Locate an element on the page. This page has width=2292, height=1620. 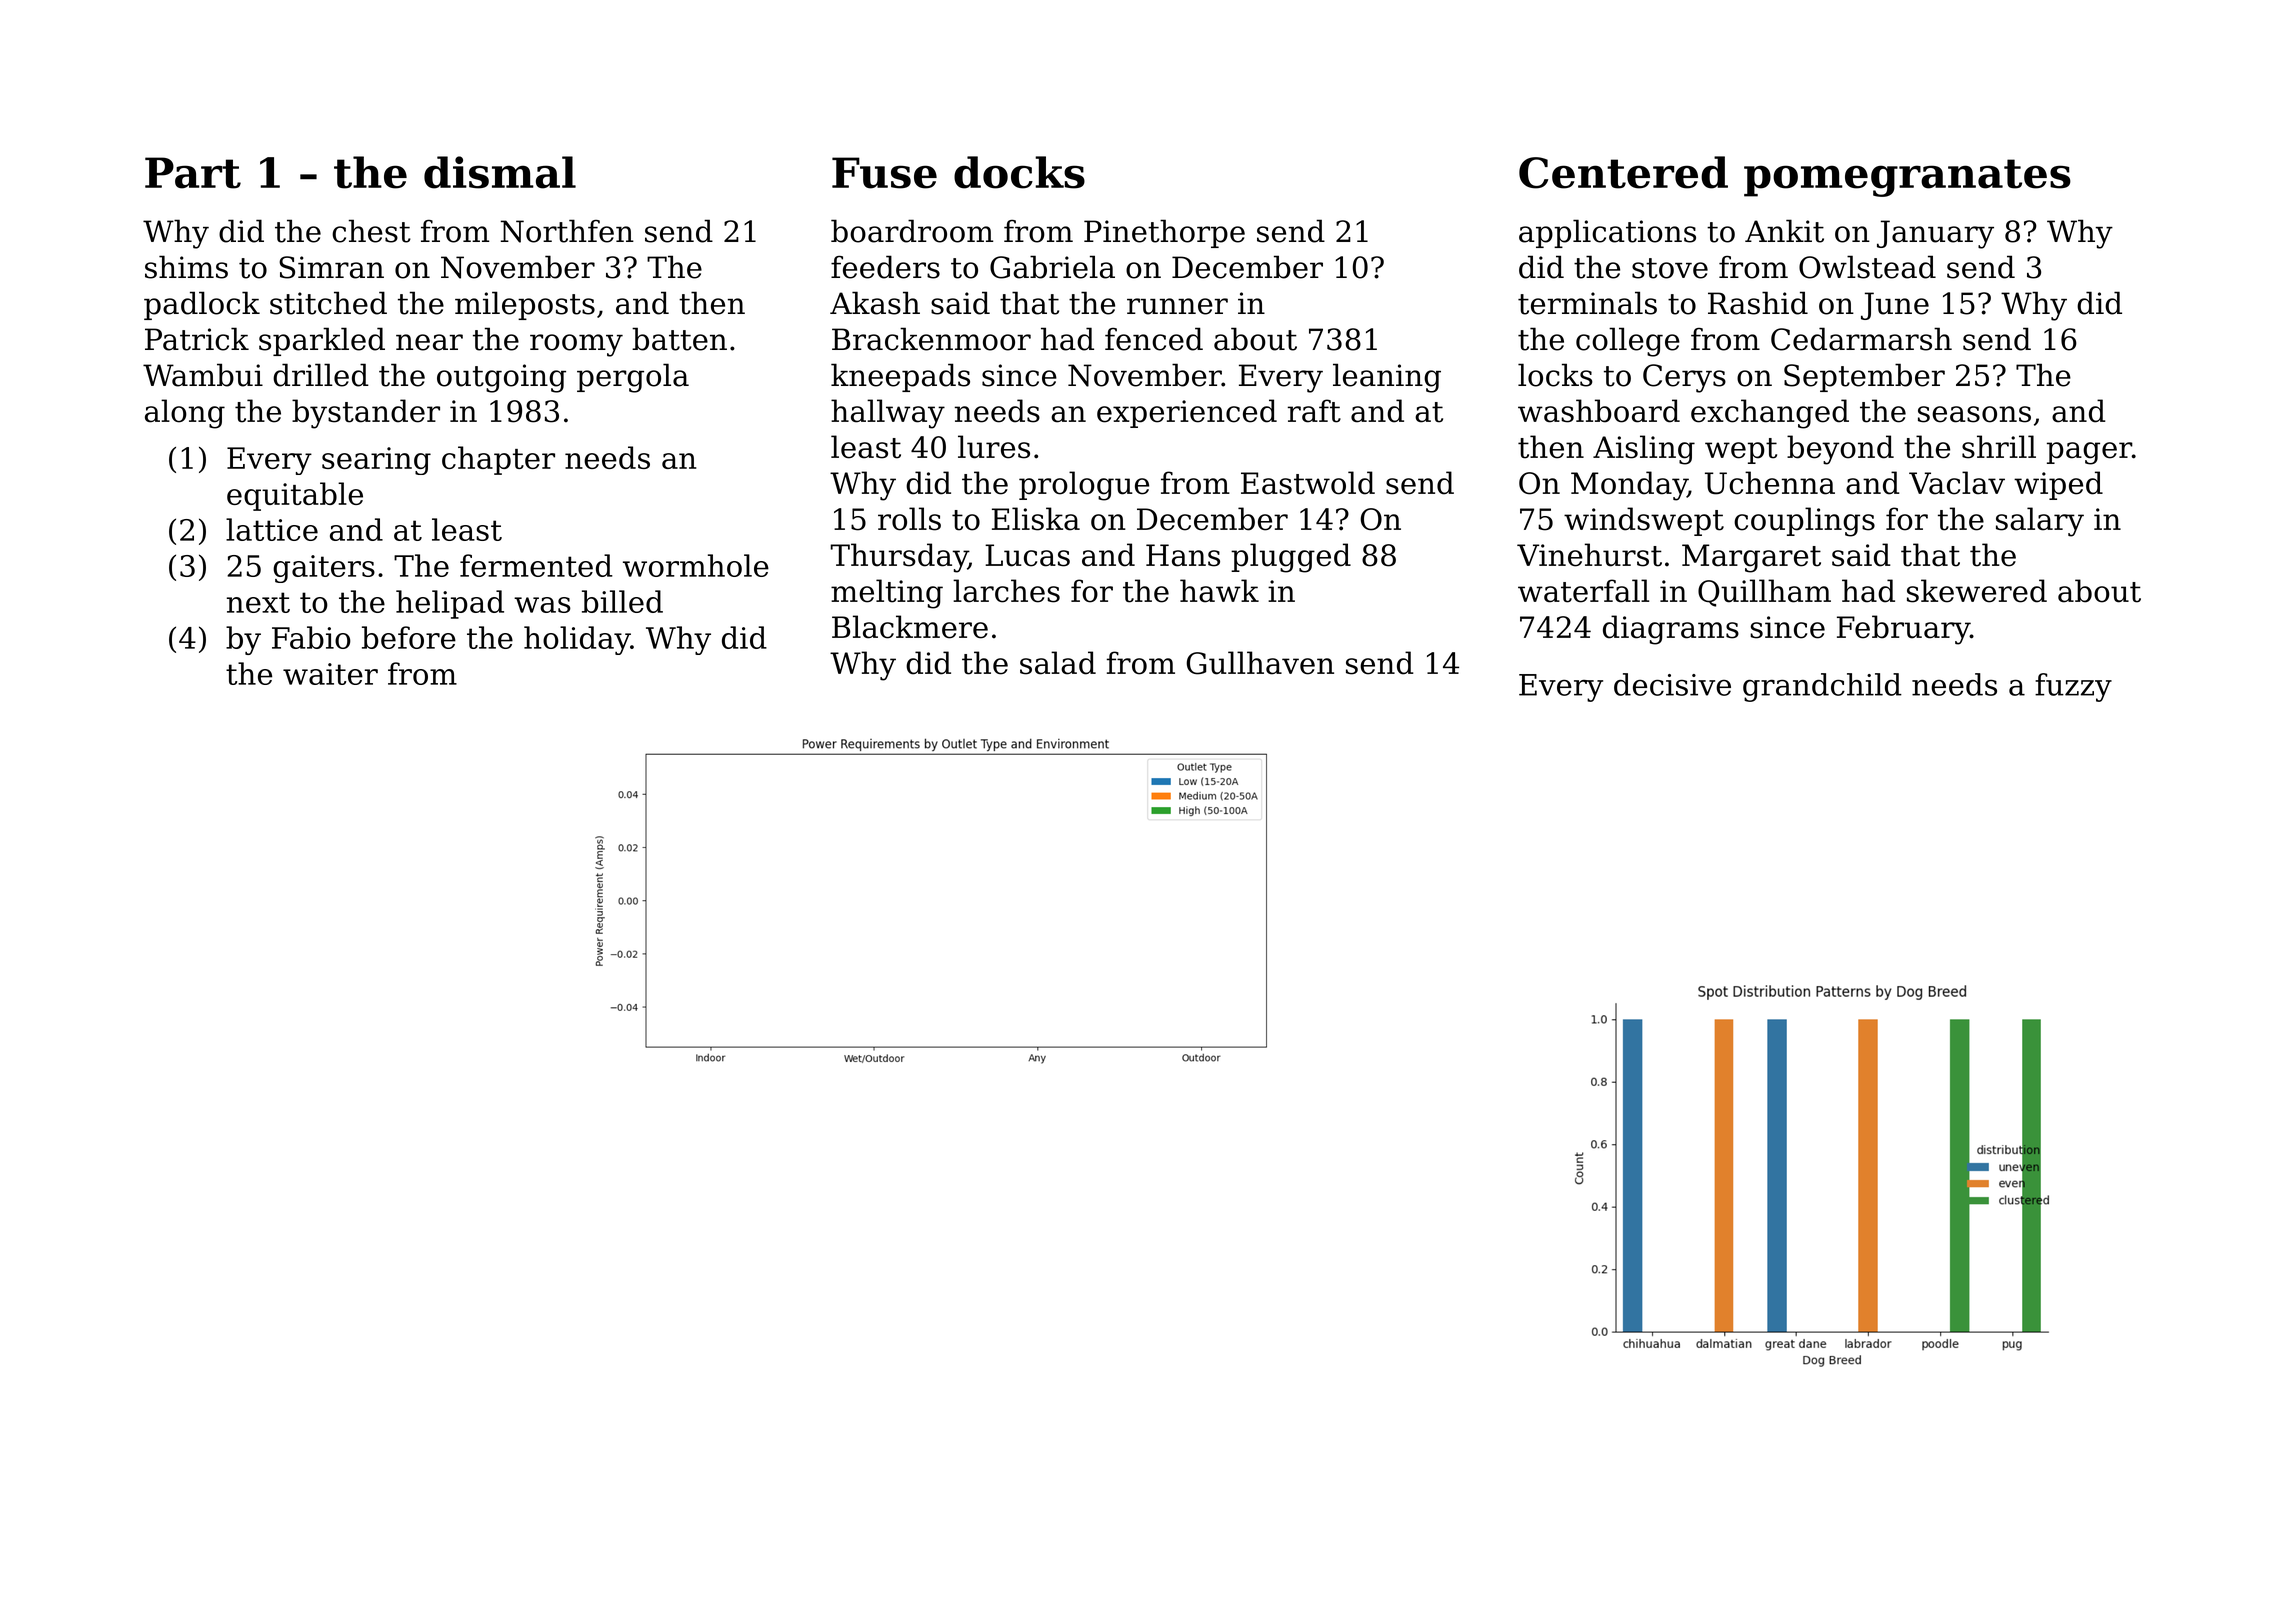
Centered is located at coordinates (1623, 172).
